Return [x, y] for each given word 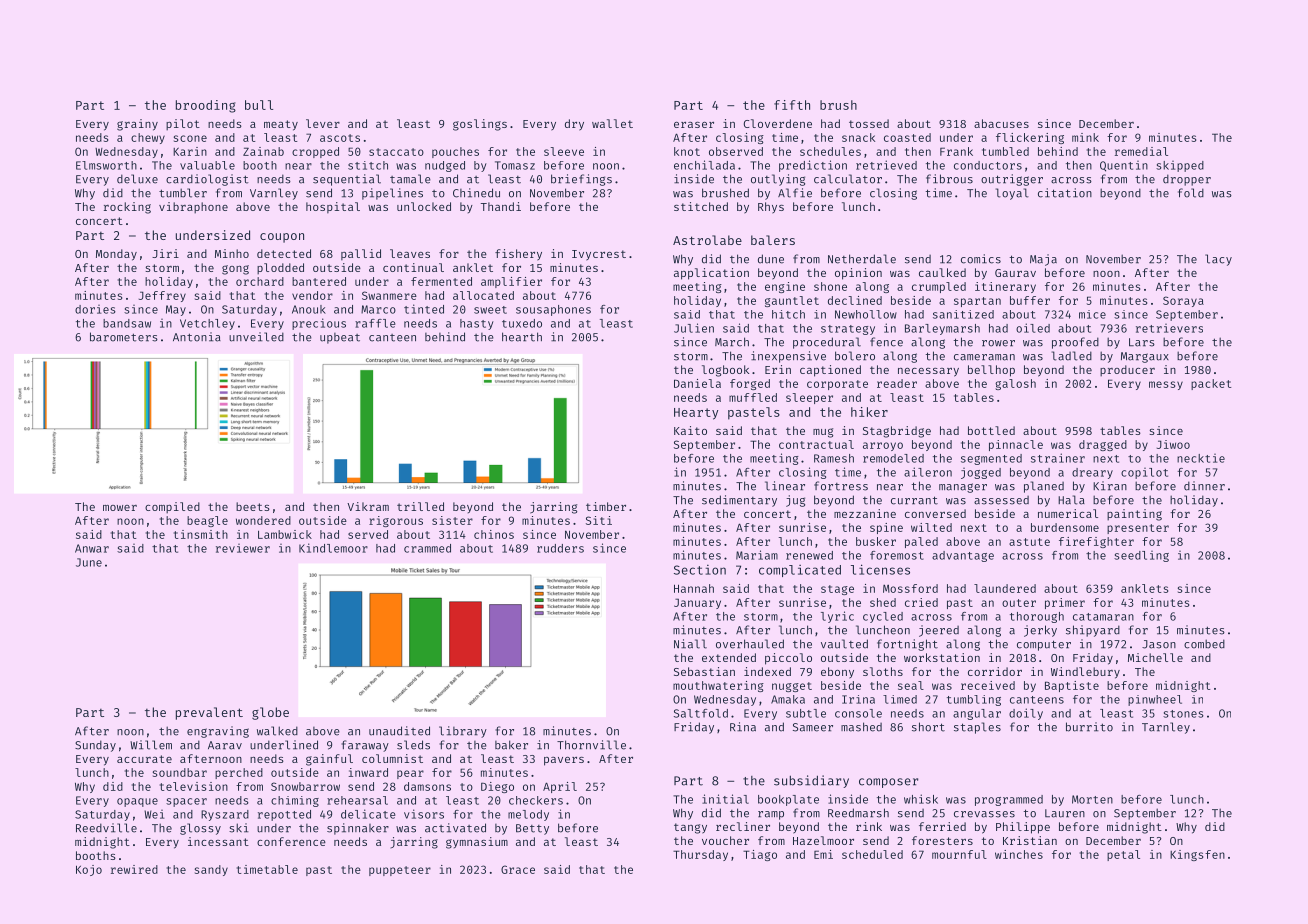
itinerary [1005, 287]
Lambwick [285, 534]
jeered [939, 631]
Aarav [225, 745]
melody [528, 815]
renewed [809, 555]
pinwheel [1155, 700]
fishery [518, 255]
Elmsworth [106, 165]
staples [977, 728]
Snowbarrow [305, 786]
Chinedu [476, 193]
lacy [1218, 260]
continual [413, 267]
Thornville [591, 745]
